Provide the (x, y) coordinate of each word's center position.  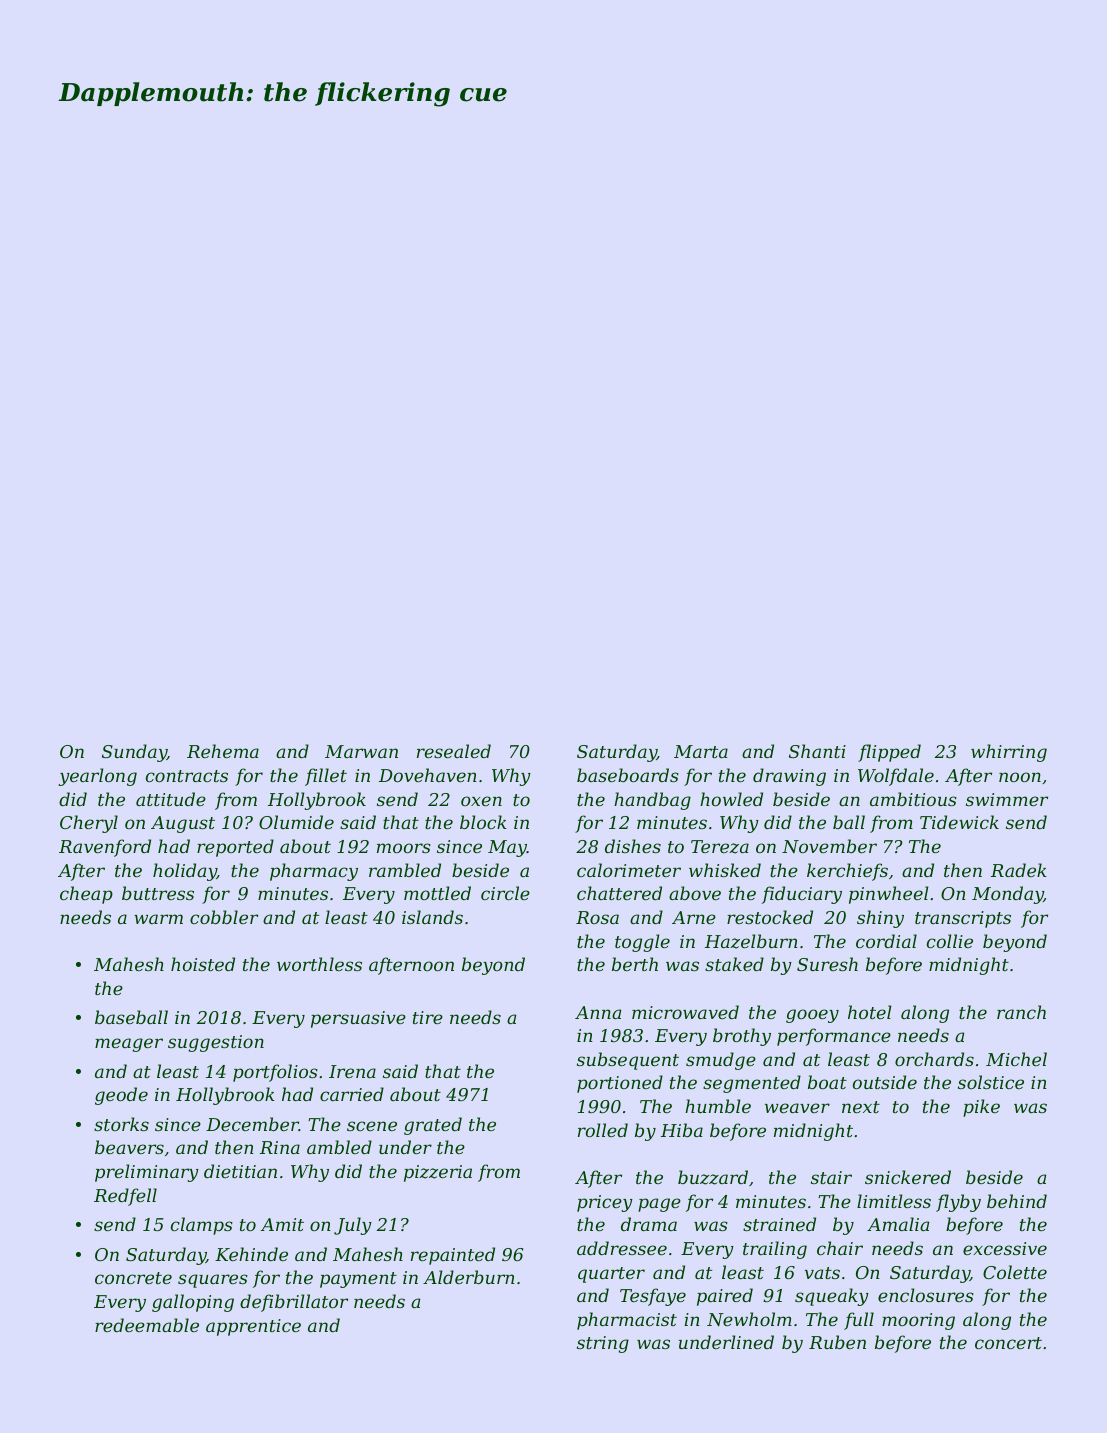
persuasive (358, 1019)
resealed (454, 751)
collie (950, 941)
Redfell (125, 1197)
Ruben (837, 1342)
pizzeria (438, 1173)
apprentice (253, 1327)
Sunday (134, 753)
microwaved (685, 1012)
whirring (1009, 753)
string (603, 1344)
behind (1017, 1201)
